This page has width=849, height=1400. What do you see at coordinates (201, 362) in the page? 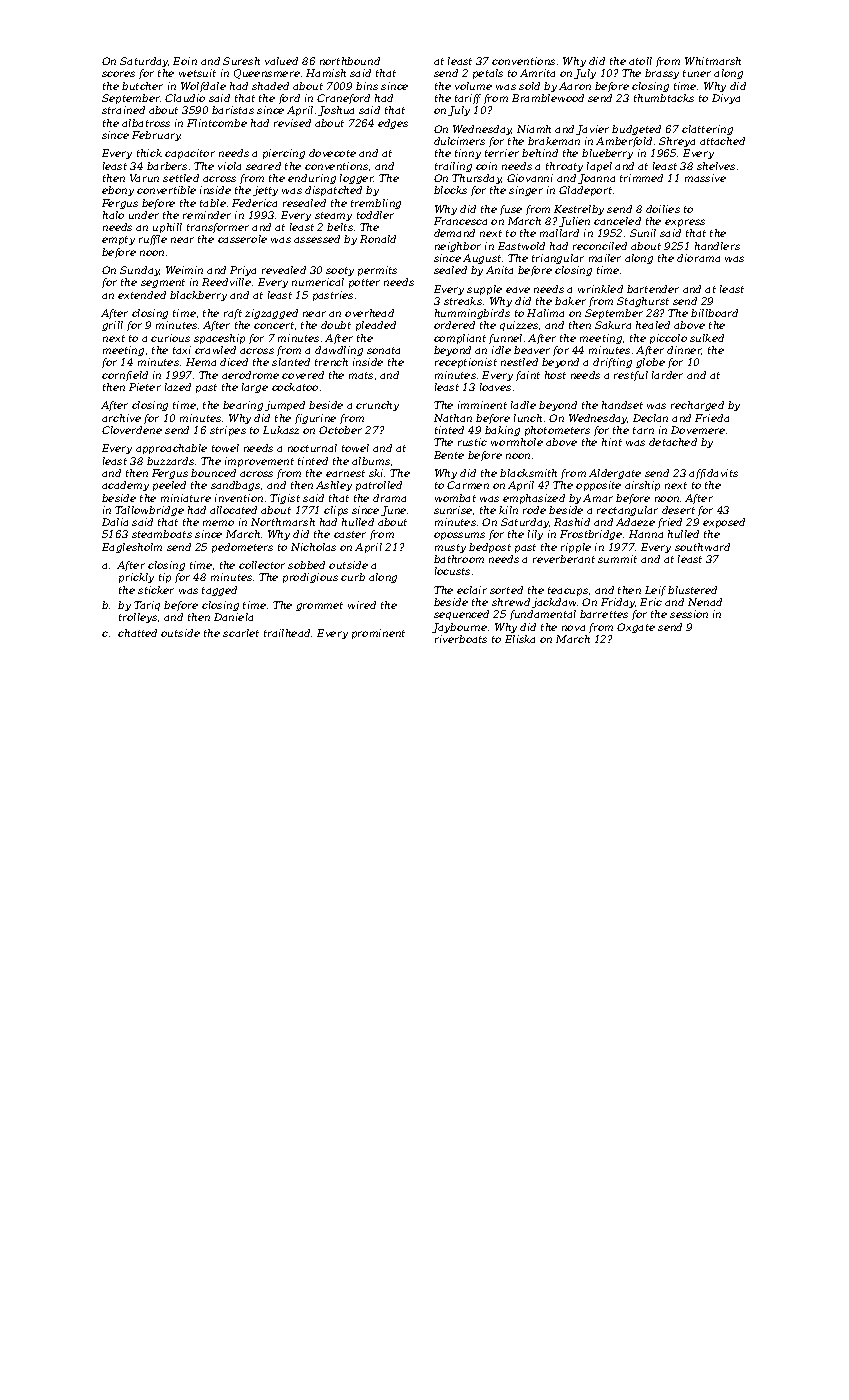
I see `Hema` at bounding box center [201, 362].
